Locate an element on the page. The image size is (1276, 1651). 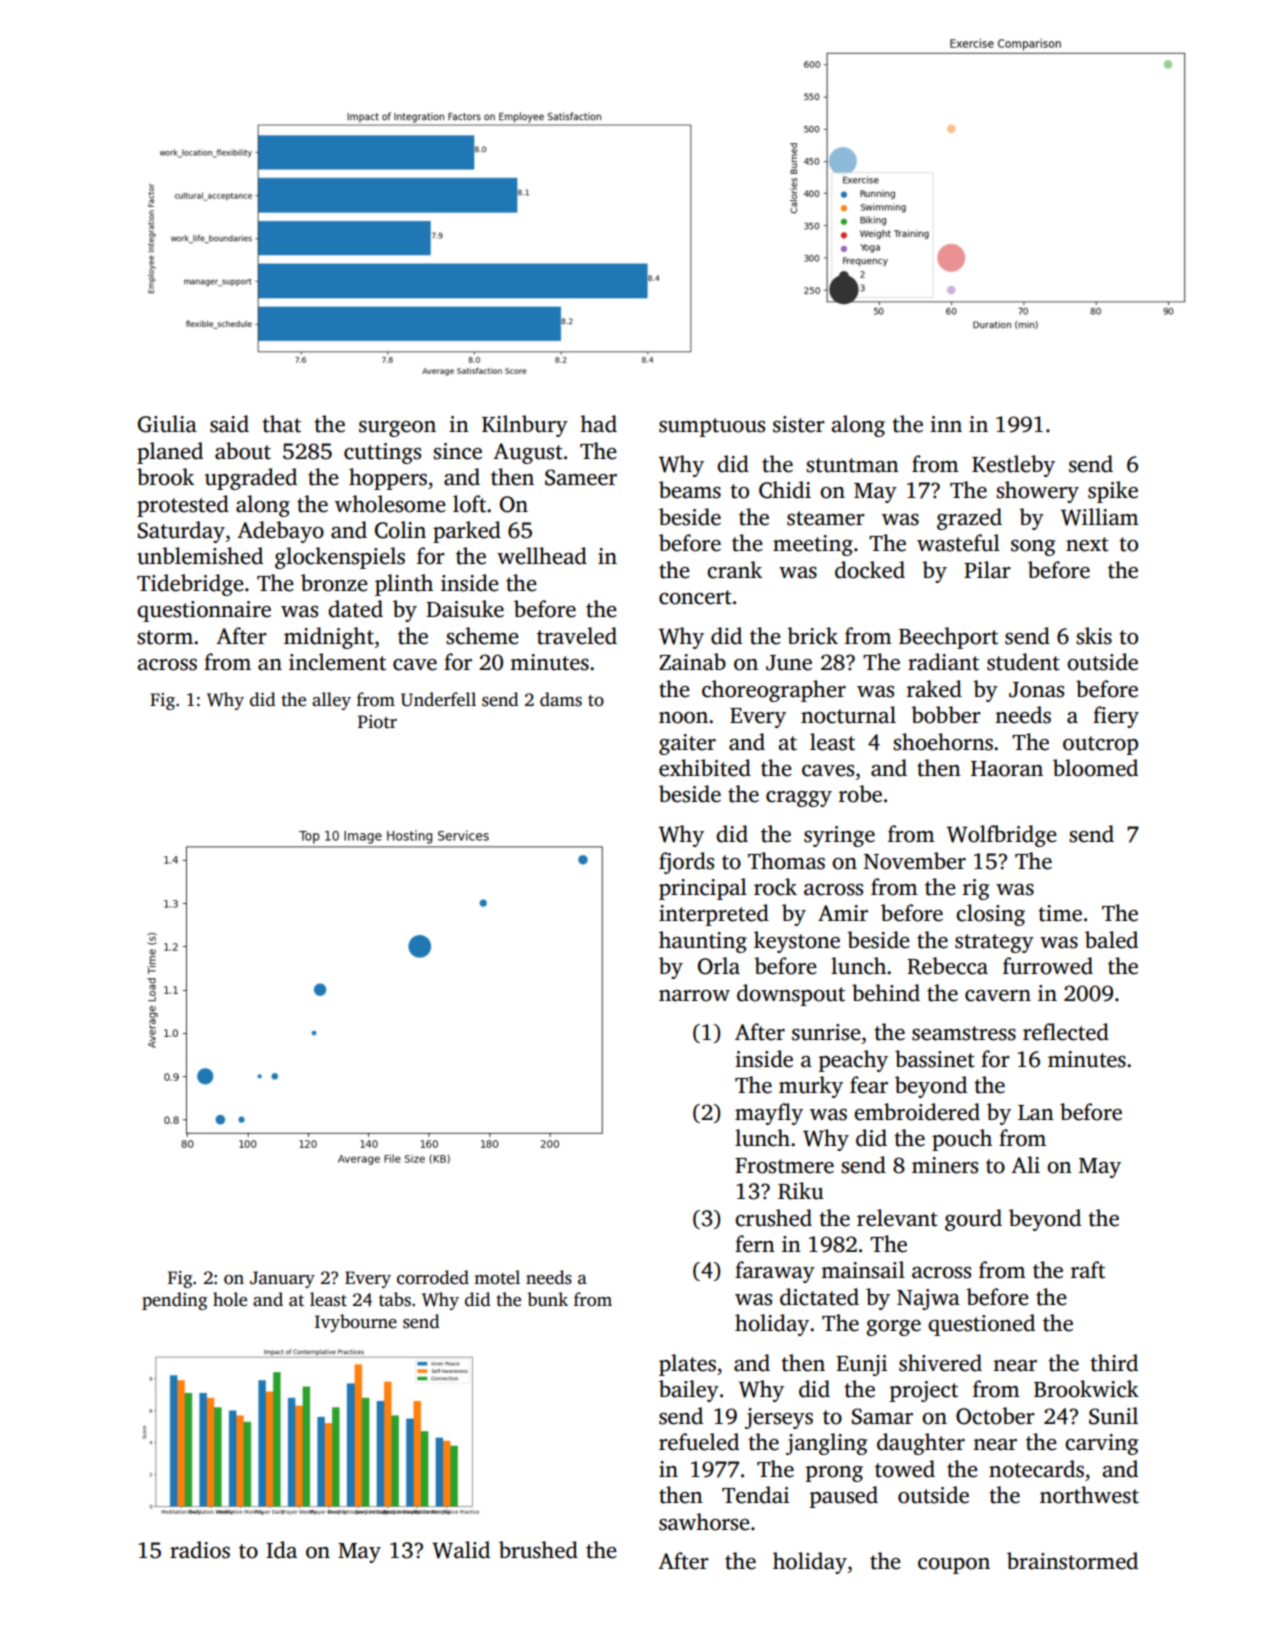
radios is located at coordinates (200, 1550).
